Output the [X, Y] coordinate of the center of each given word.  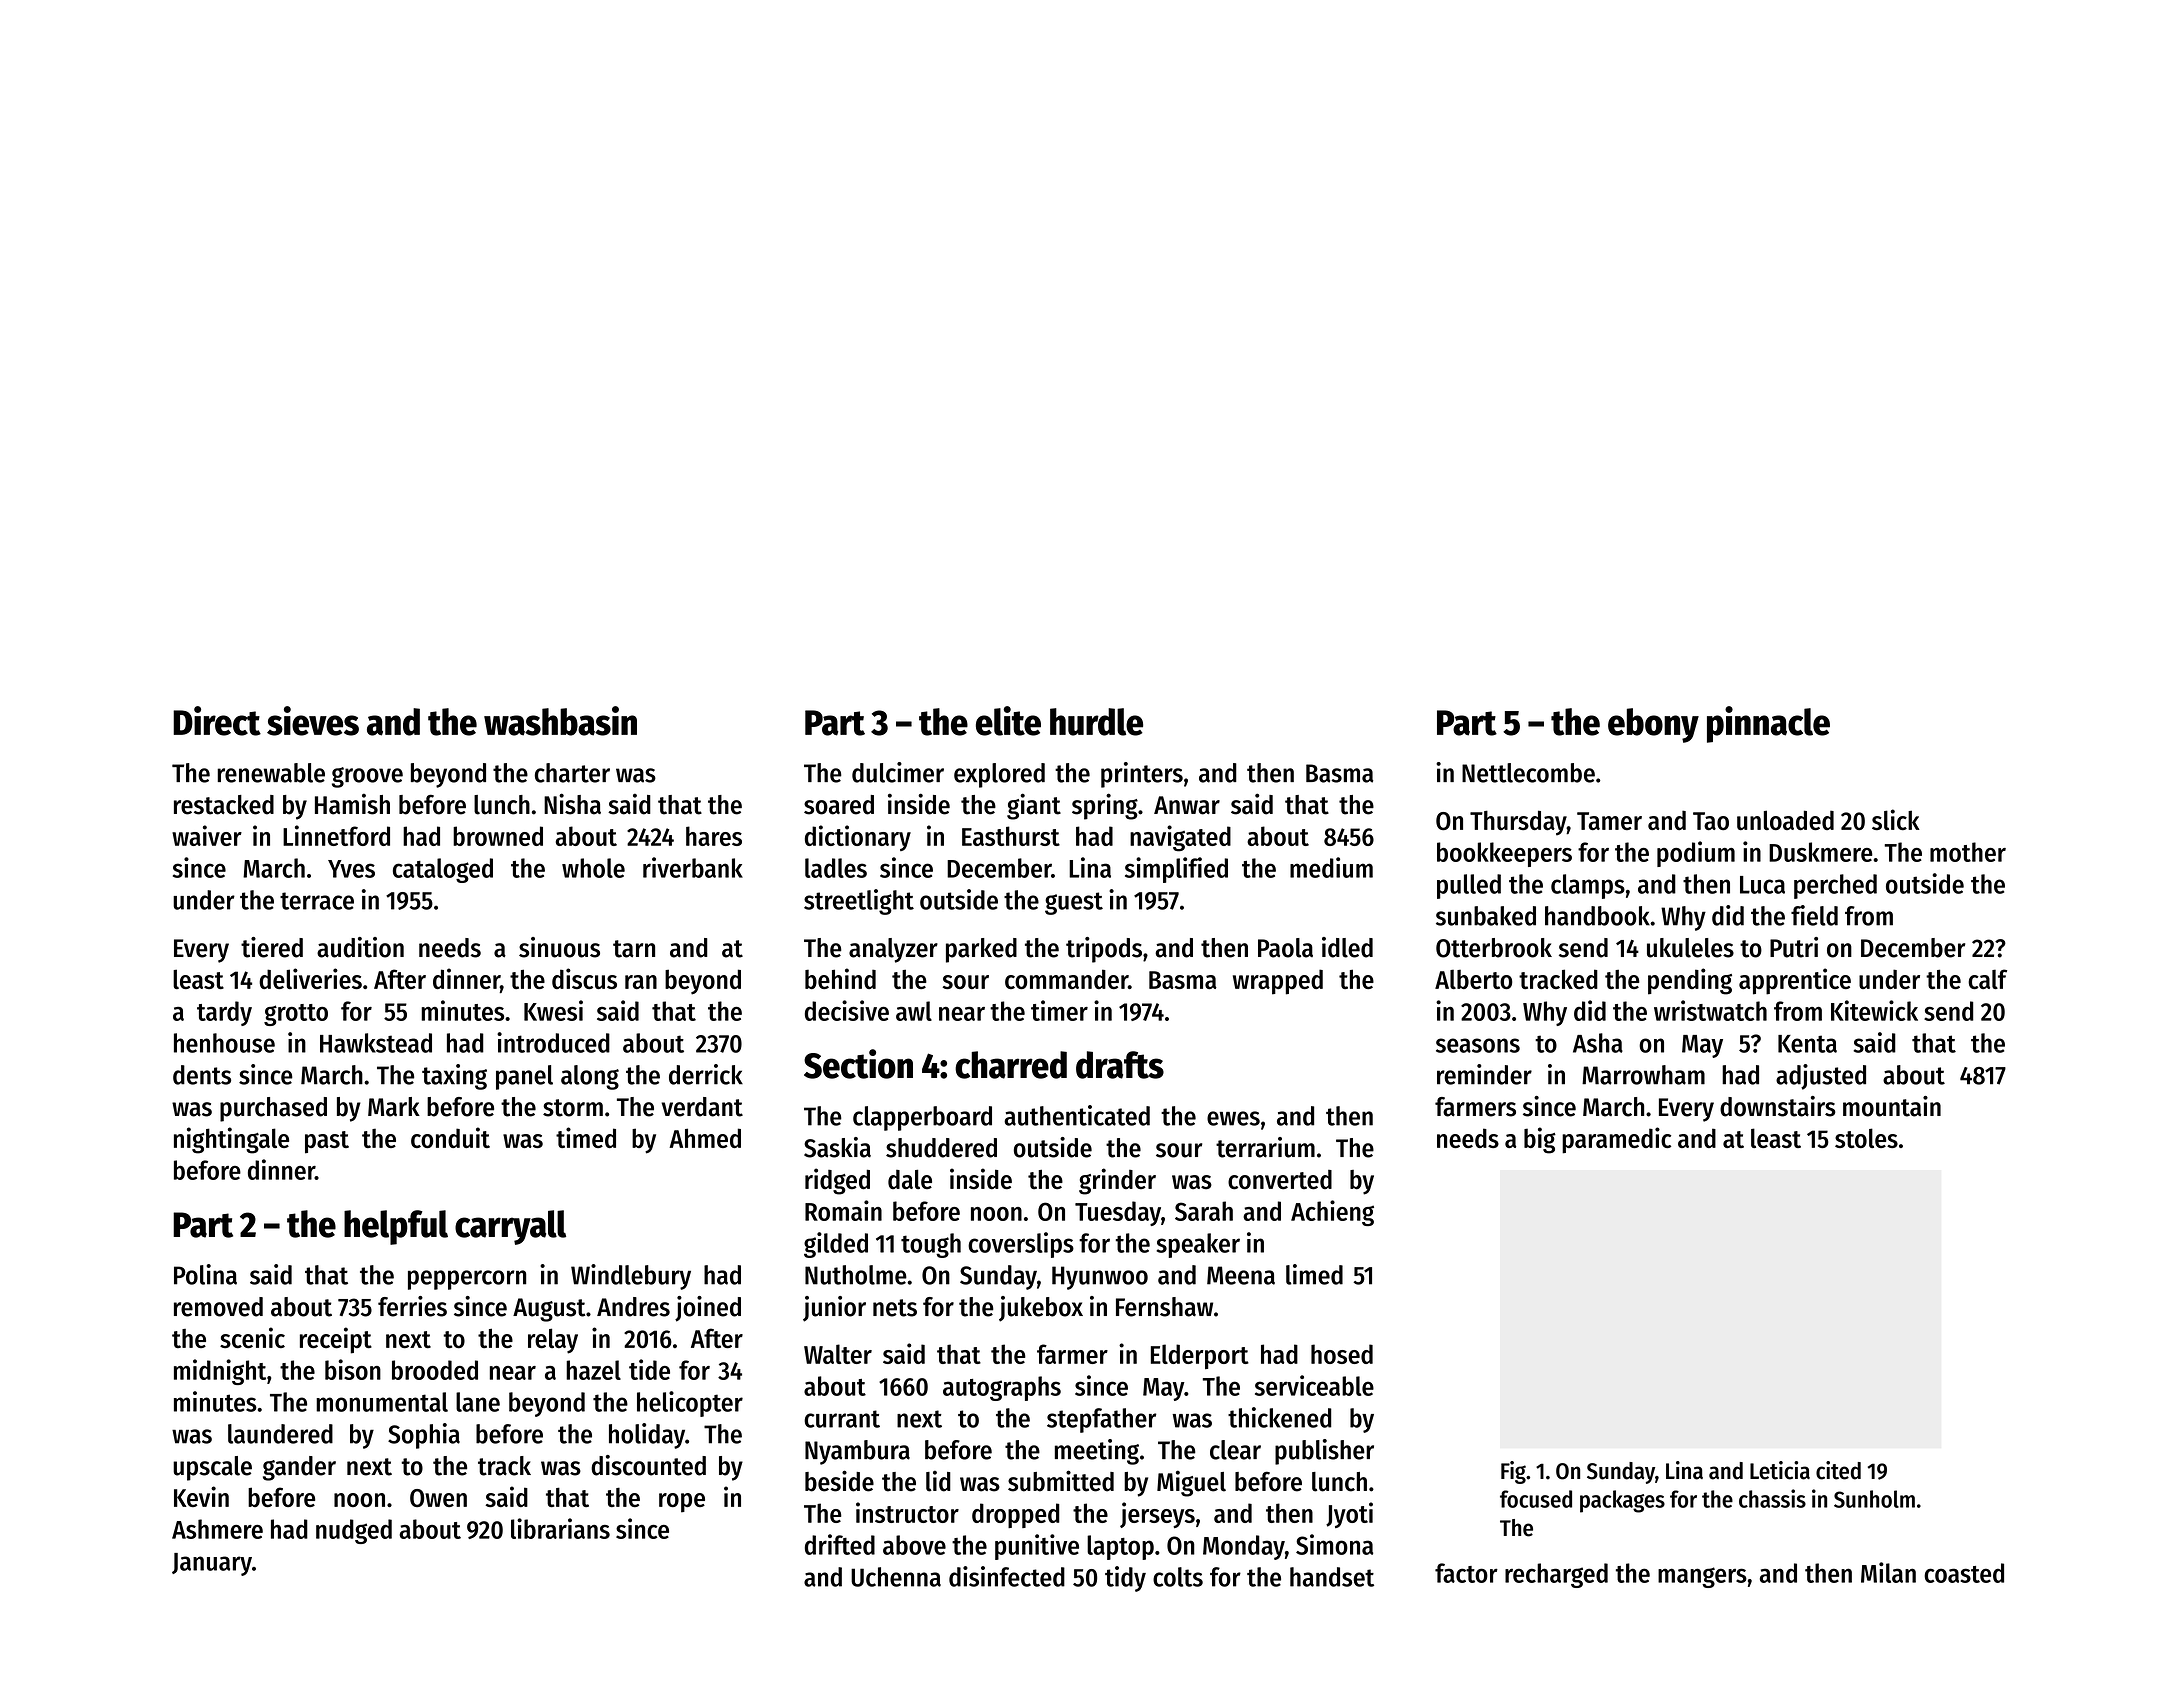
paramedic [1616, 1140]
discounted [648, 1465]
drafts [1120, 1065]
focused [1536, 1499]
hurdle [1096, 722]
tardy [224, 1013]
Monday [1244, 1547]
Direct [217, 721]
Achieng [1332, 1213]
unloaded [1785, 820]
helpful [396, 1227]
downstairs [1778, 1106]
